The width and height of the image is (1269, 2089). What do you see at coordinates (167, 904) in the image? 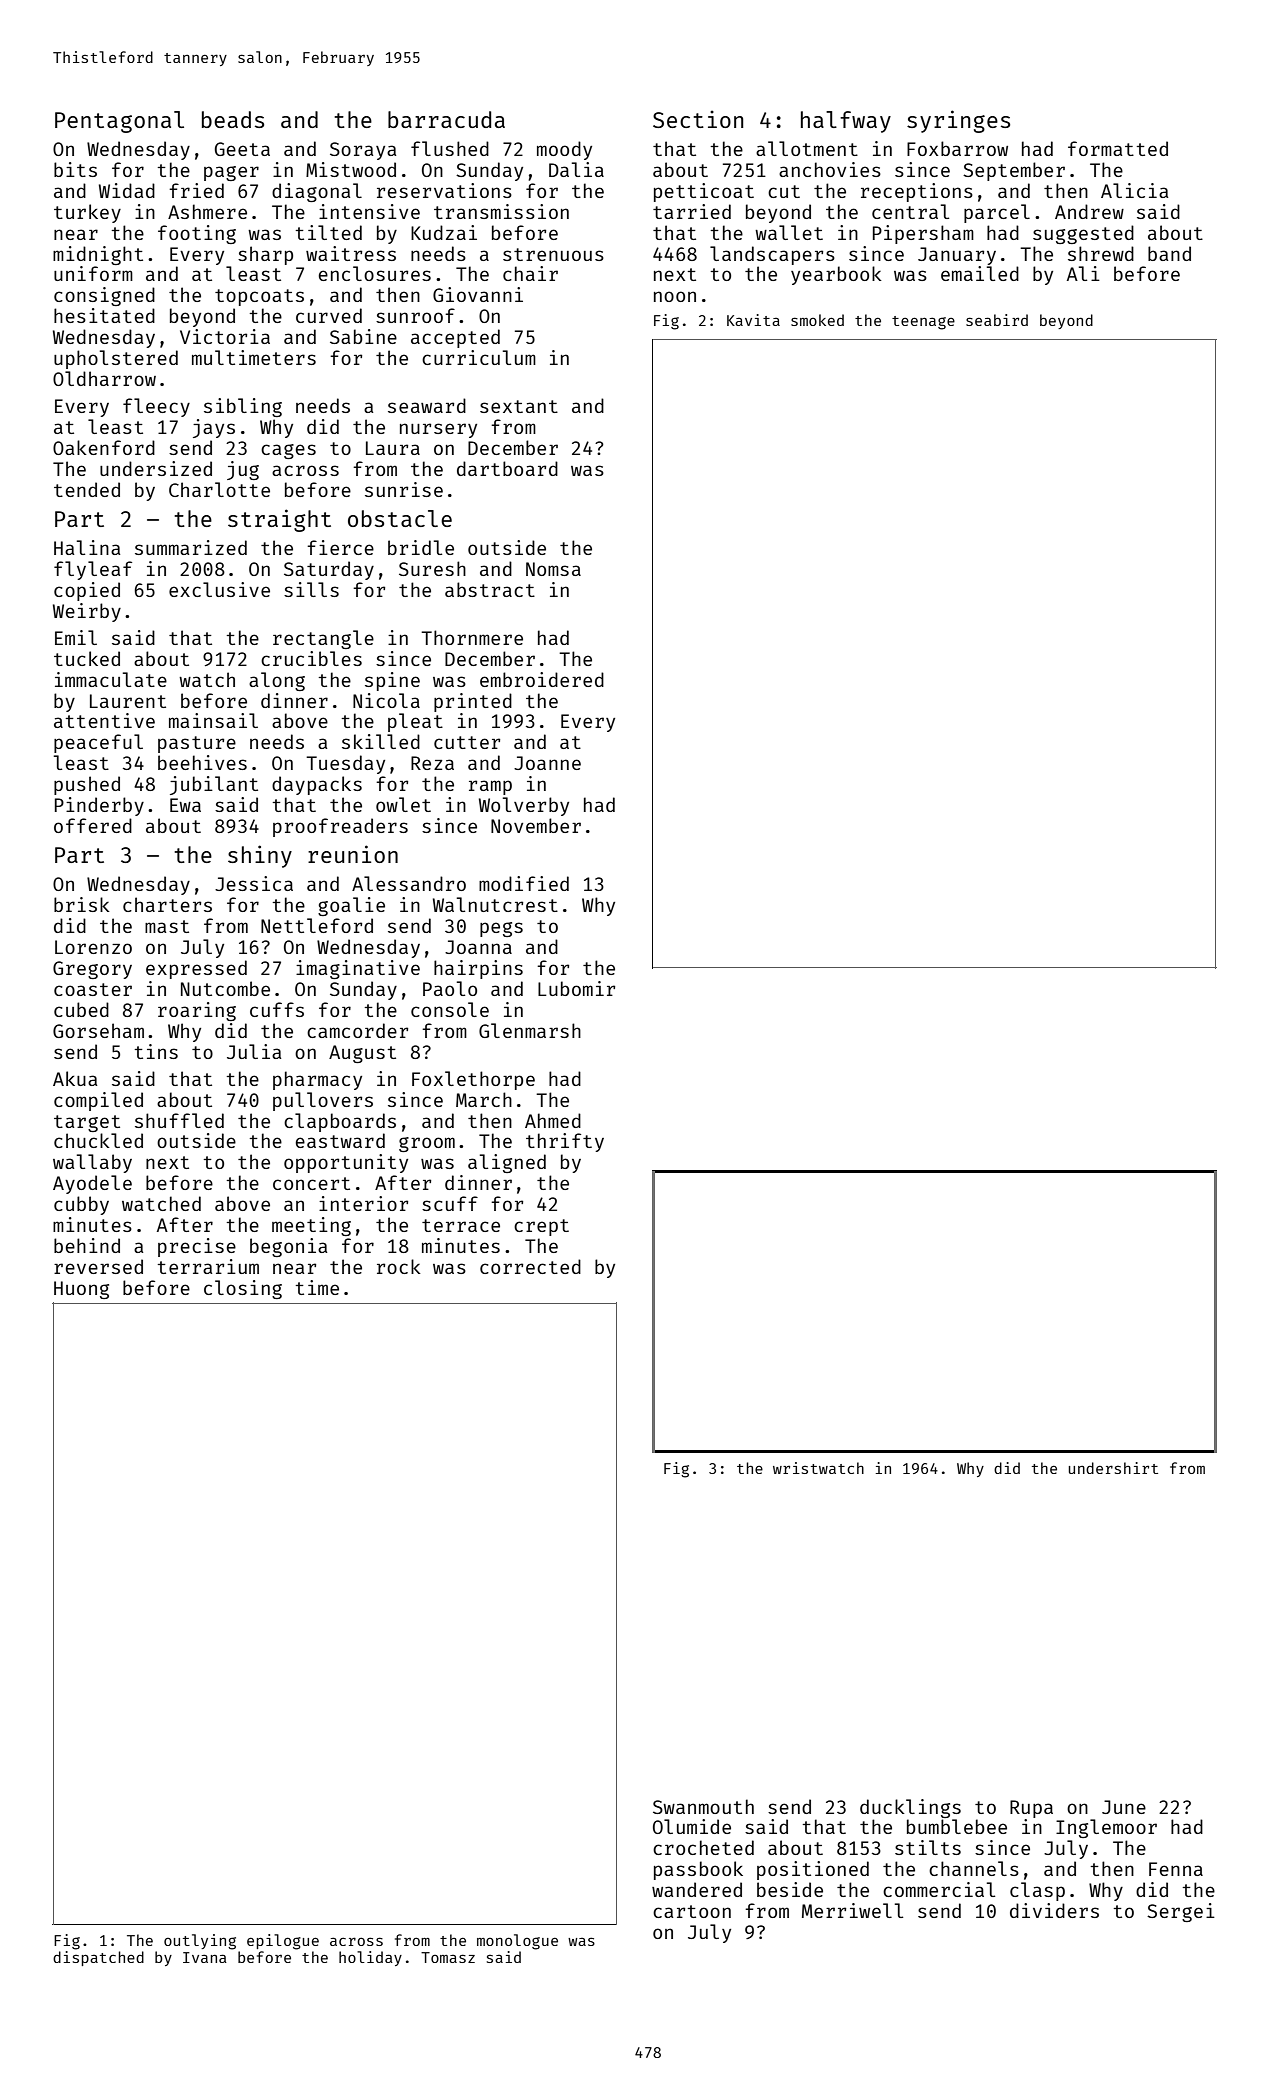
I see `charters` at bounding box center [167, 904].
